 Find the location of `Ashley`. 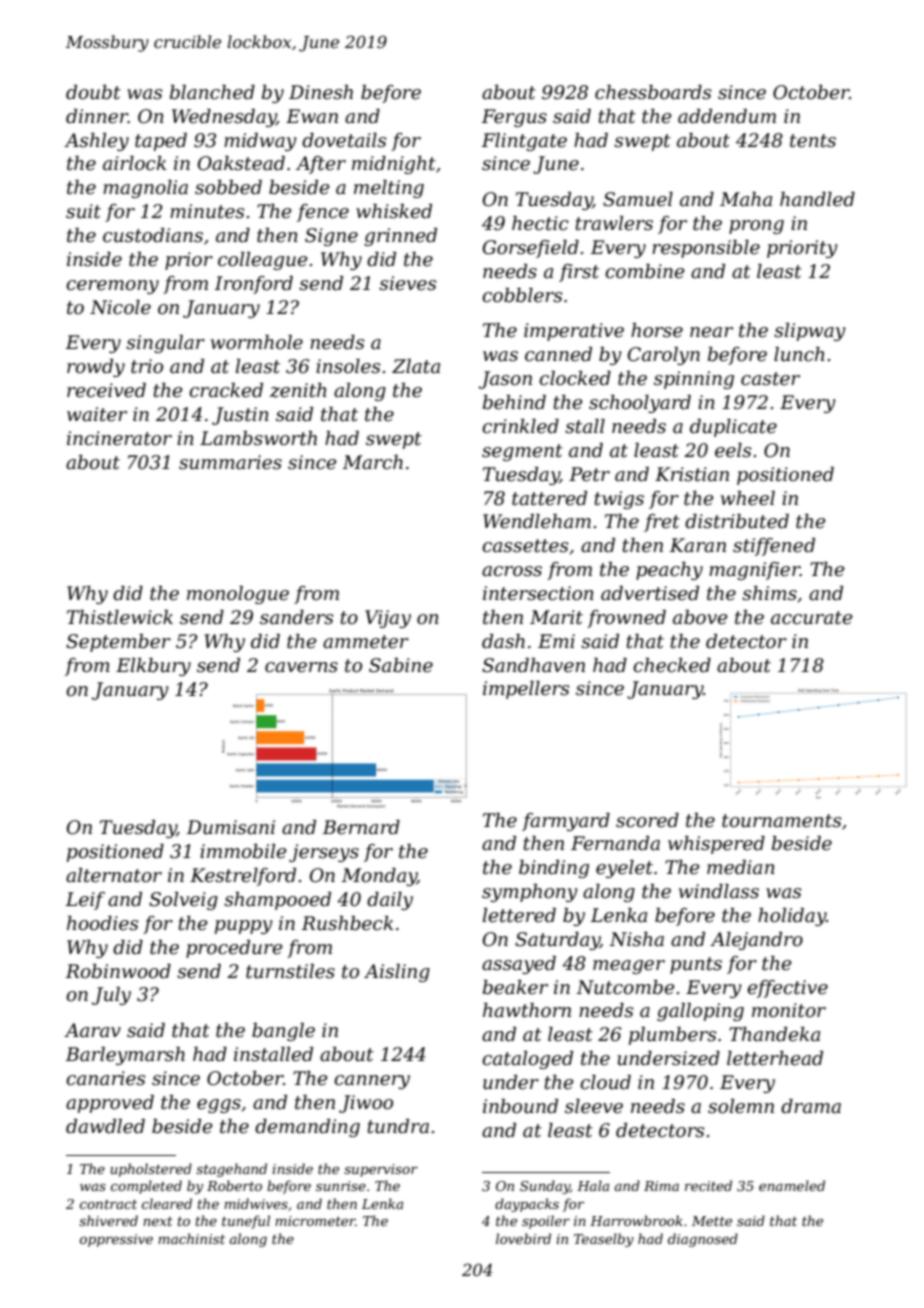

Ashley is located at coordinates (96, 142).
